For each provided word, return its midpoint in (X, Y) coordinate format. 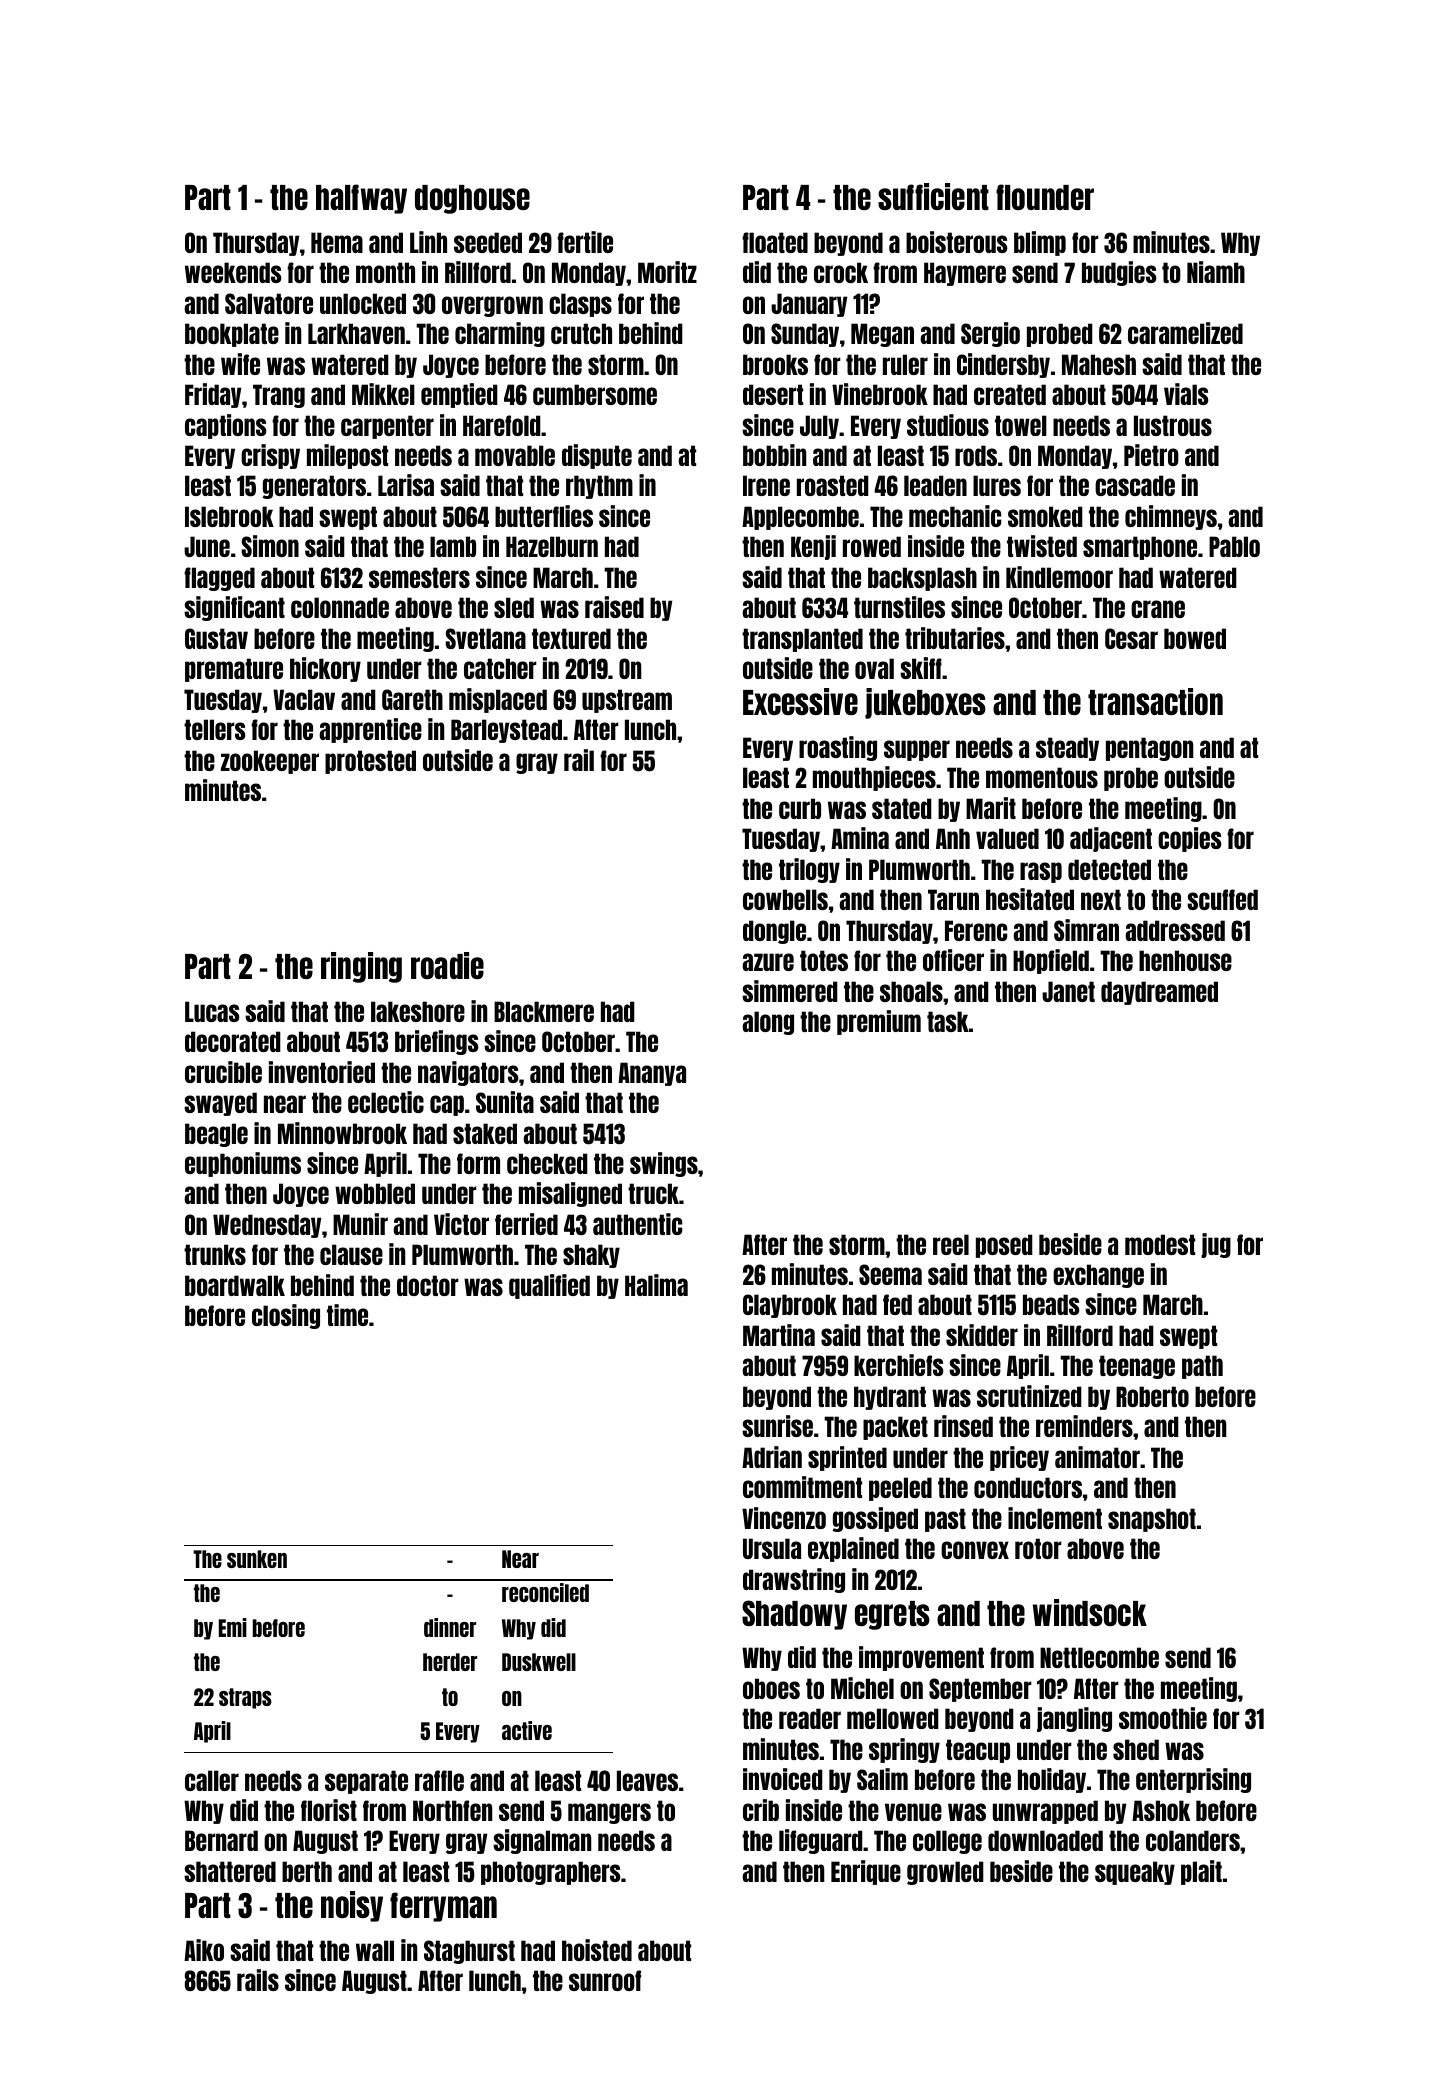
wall (375, 1950)
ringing (361, 967)
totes (824, 960)
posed (1004, 1246)
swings (664, 1164)
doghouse (472, 199)
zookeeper (270, 762)
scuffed (1222, 899)
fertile (585, 242)
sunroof (605, 1980)
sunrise (777, 1426)
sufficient (933, 196)
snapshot (1152, 1520)
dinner (450, 1627)
